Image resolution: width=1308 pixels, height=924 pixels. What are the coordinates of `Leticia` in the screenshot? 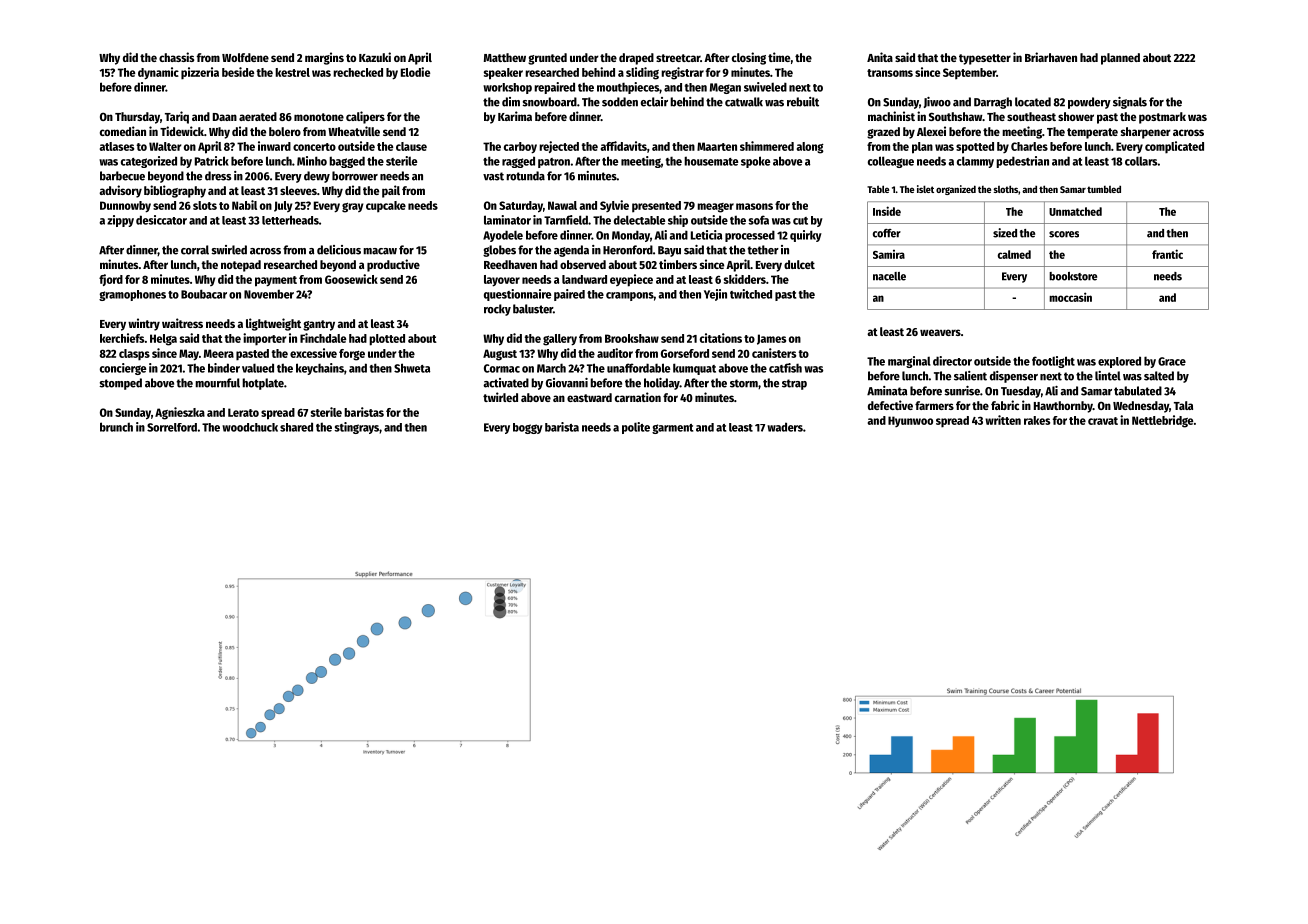 It's located at (706, 235).
